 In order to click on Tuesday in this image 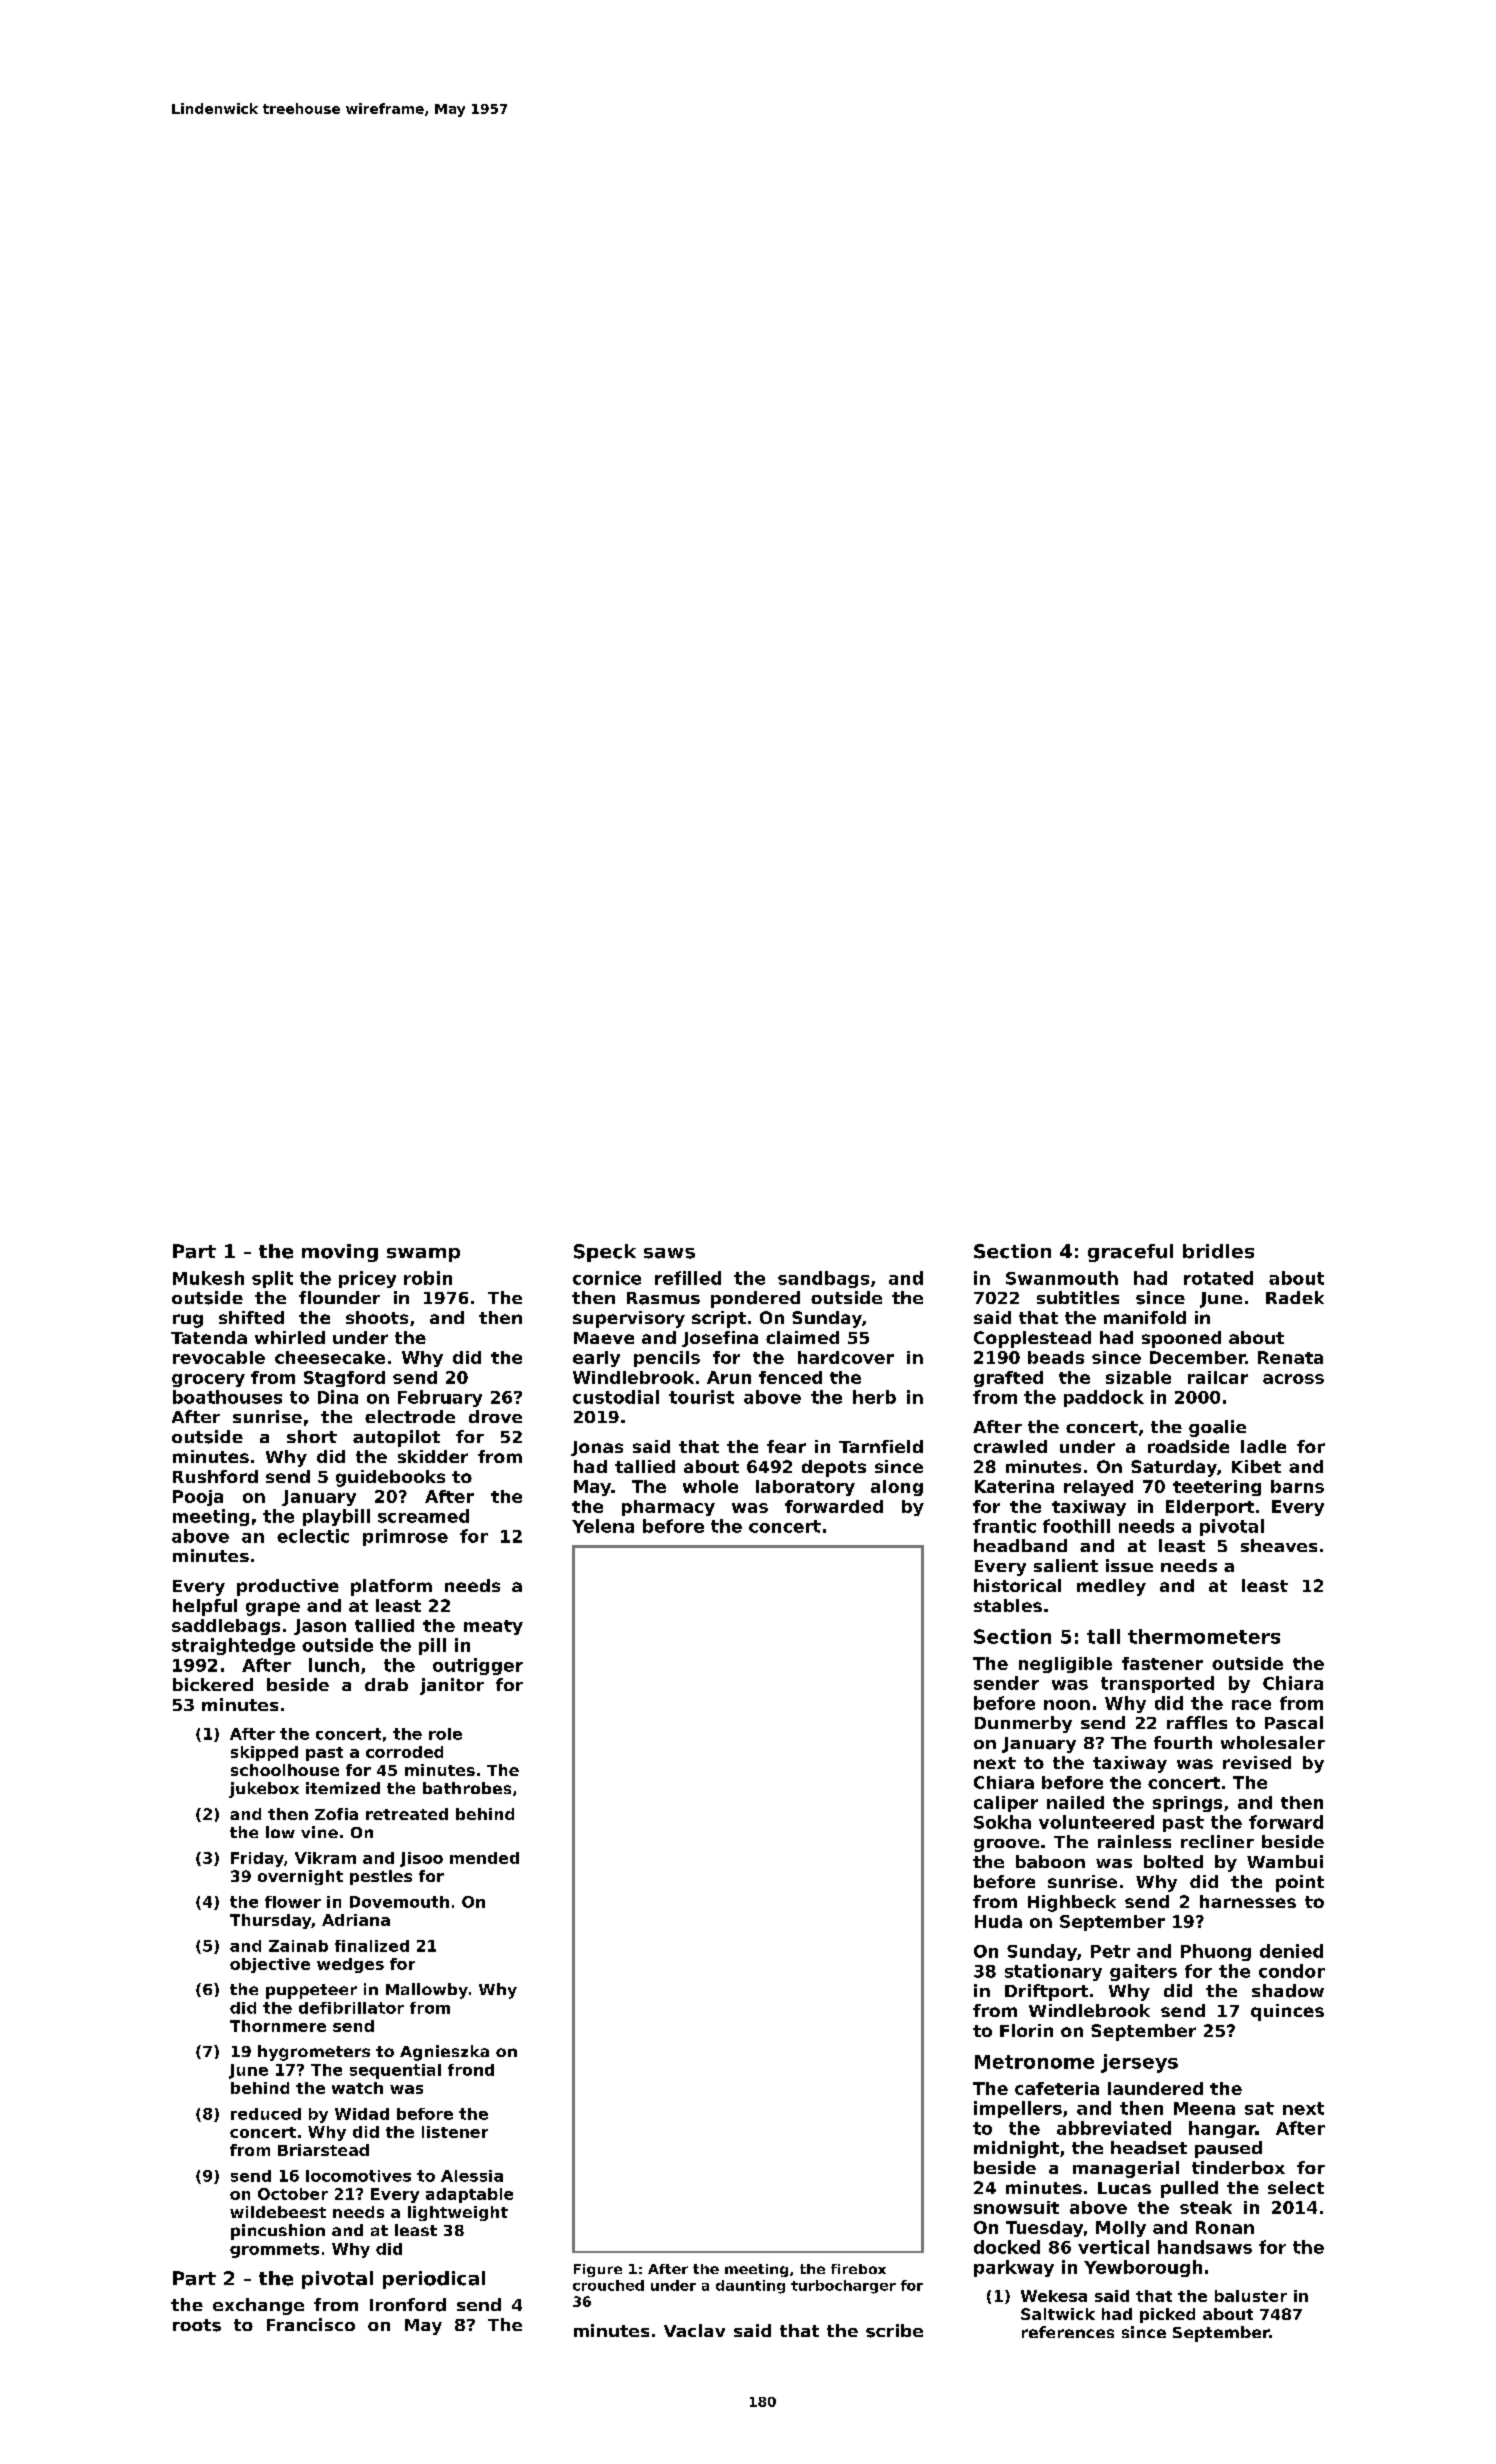, I will do `click(1044, 2229)`.
